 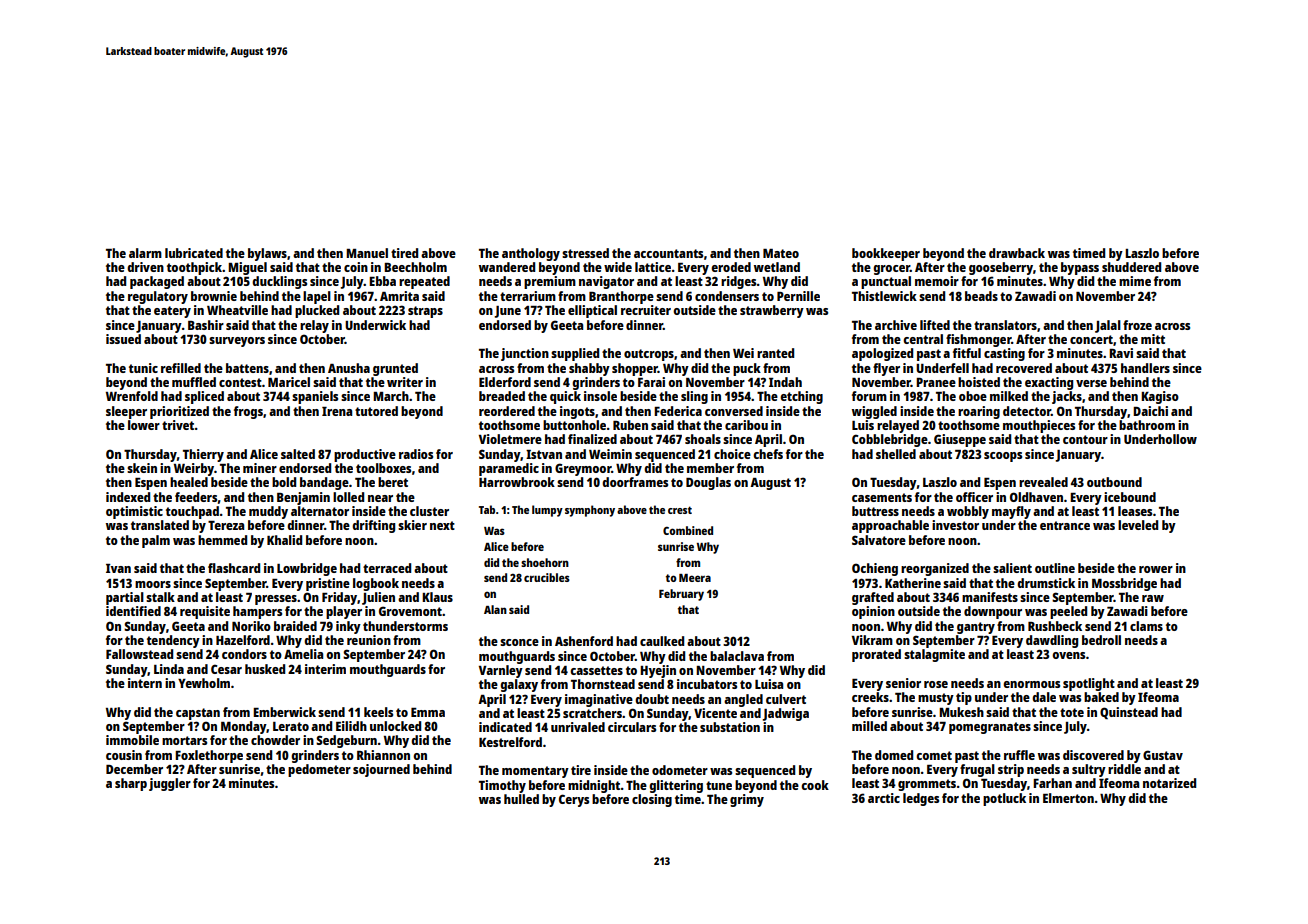 What do you see at coordinates (708, 483) in the screenshot?
I see `Douglas` at bounding box center [708, 483].
